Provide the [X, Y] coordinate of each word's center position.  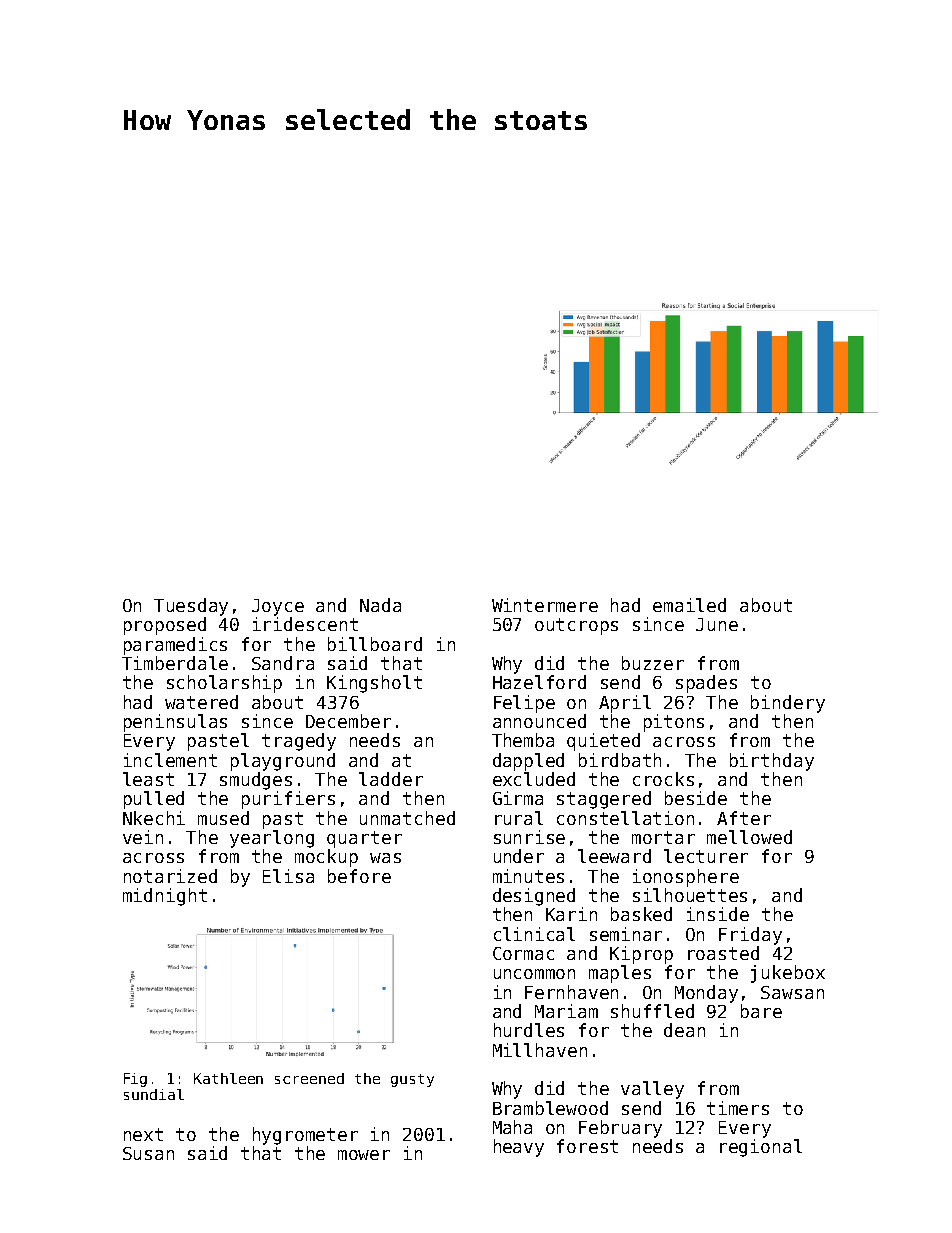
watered [201, 702]
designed [534, 897]
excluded [534, 779]
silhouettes [690, 895]
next [143, 1134]
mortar [663, 837]
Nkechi [154, 818]
